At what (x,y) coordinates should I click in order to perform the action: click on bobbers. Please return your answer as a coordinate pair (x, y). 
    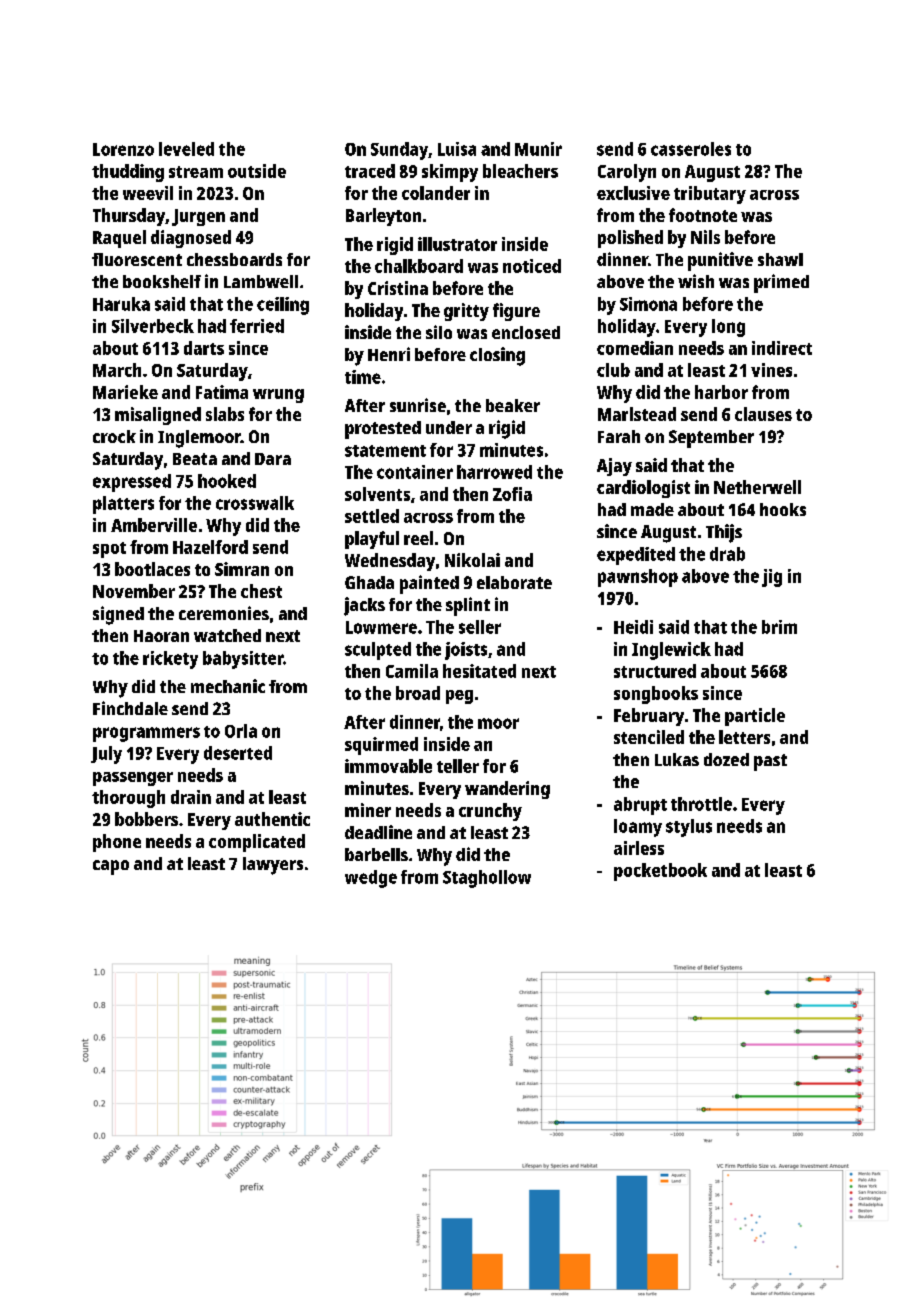
    Looking at the image, I should click on (146, 819).
